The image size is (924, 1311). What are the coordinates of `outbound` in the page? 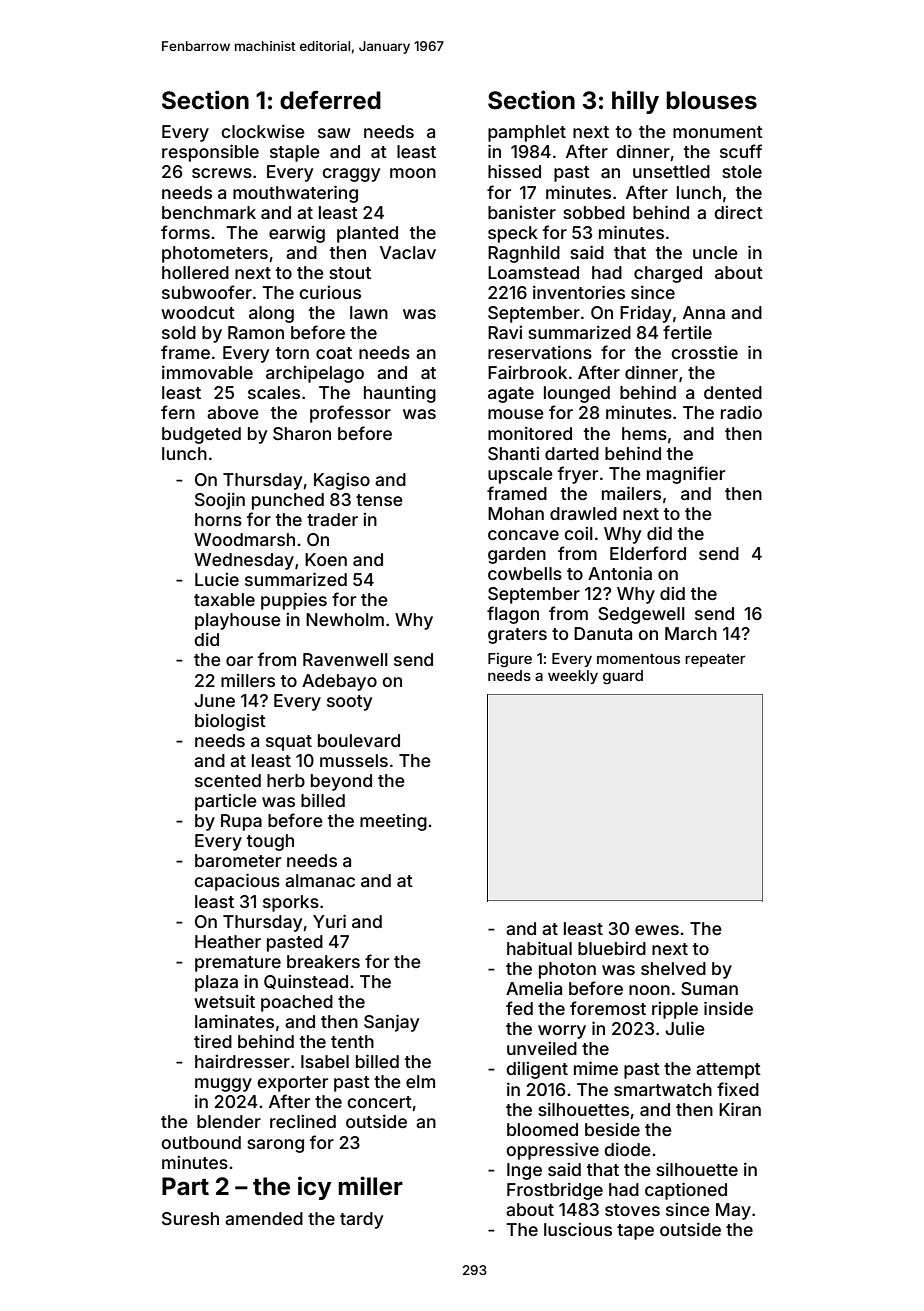 It's located at (201, 1142).
